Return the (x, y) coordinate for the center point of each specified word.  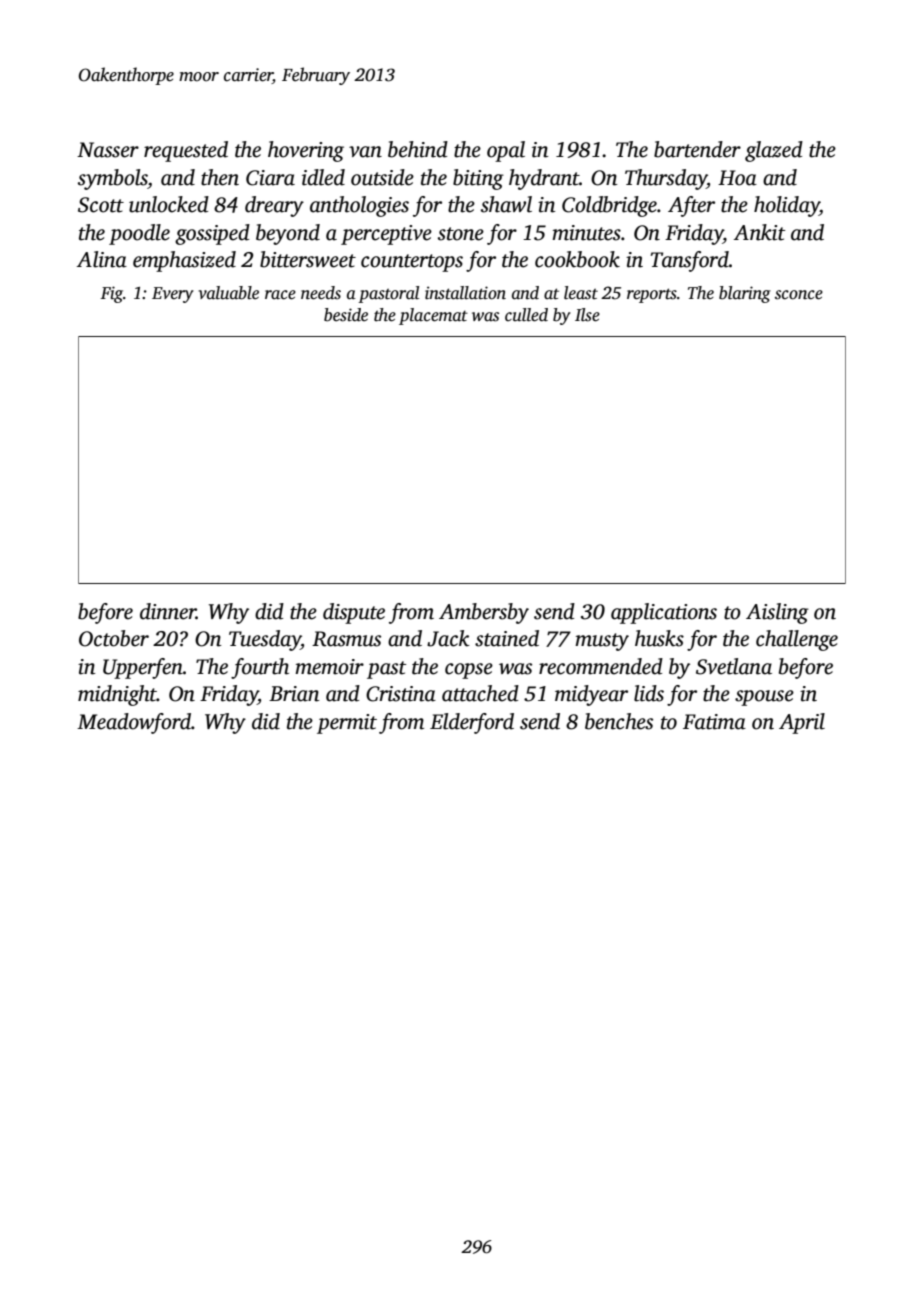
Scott (101, 205)
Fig (111, 294)
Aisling (777, 613)
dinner (168, 611)
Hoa (737, 178)
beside (346, 315)
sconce (799, 295)
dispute (354, 613)
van (365, 152)
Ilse (587, 315)
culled (526, 315)
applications (664, 613)
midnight (117, 695)
